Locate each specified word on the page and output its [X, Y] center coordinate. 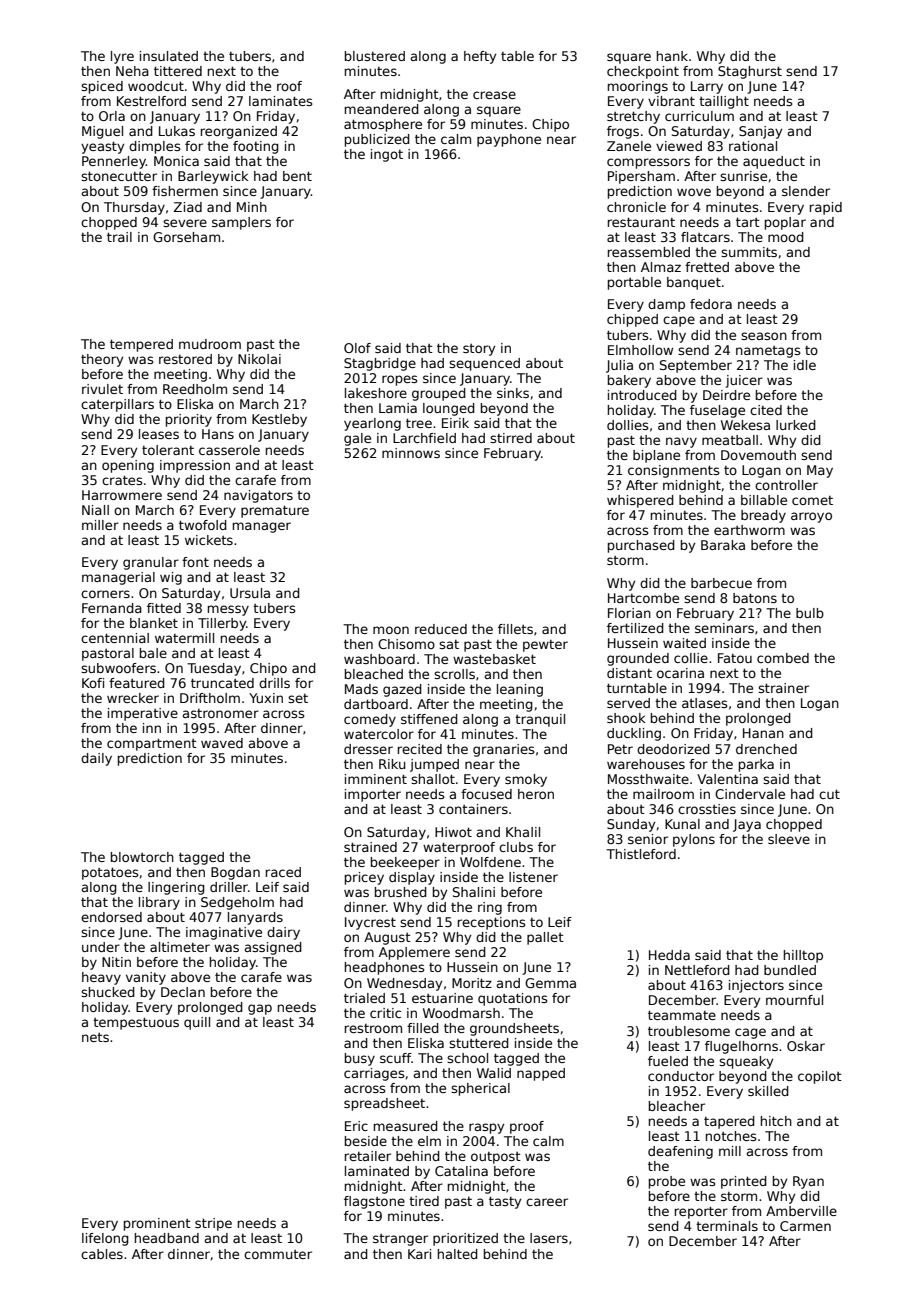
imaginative [224, 933]
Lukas [177, 131]
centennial [115, 638]
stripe [213, 1224]
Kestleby [279, 420]
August [387, 938]
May [820, 471]
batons [755, 598]
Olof [357, 348]
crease [494, 95]
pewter [545, 646]
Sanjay [760, 132]
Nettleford [697, 970]
